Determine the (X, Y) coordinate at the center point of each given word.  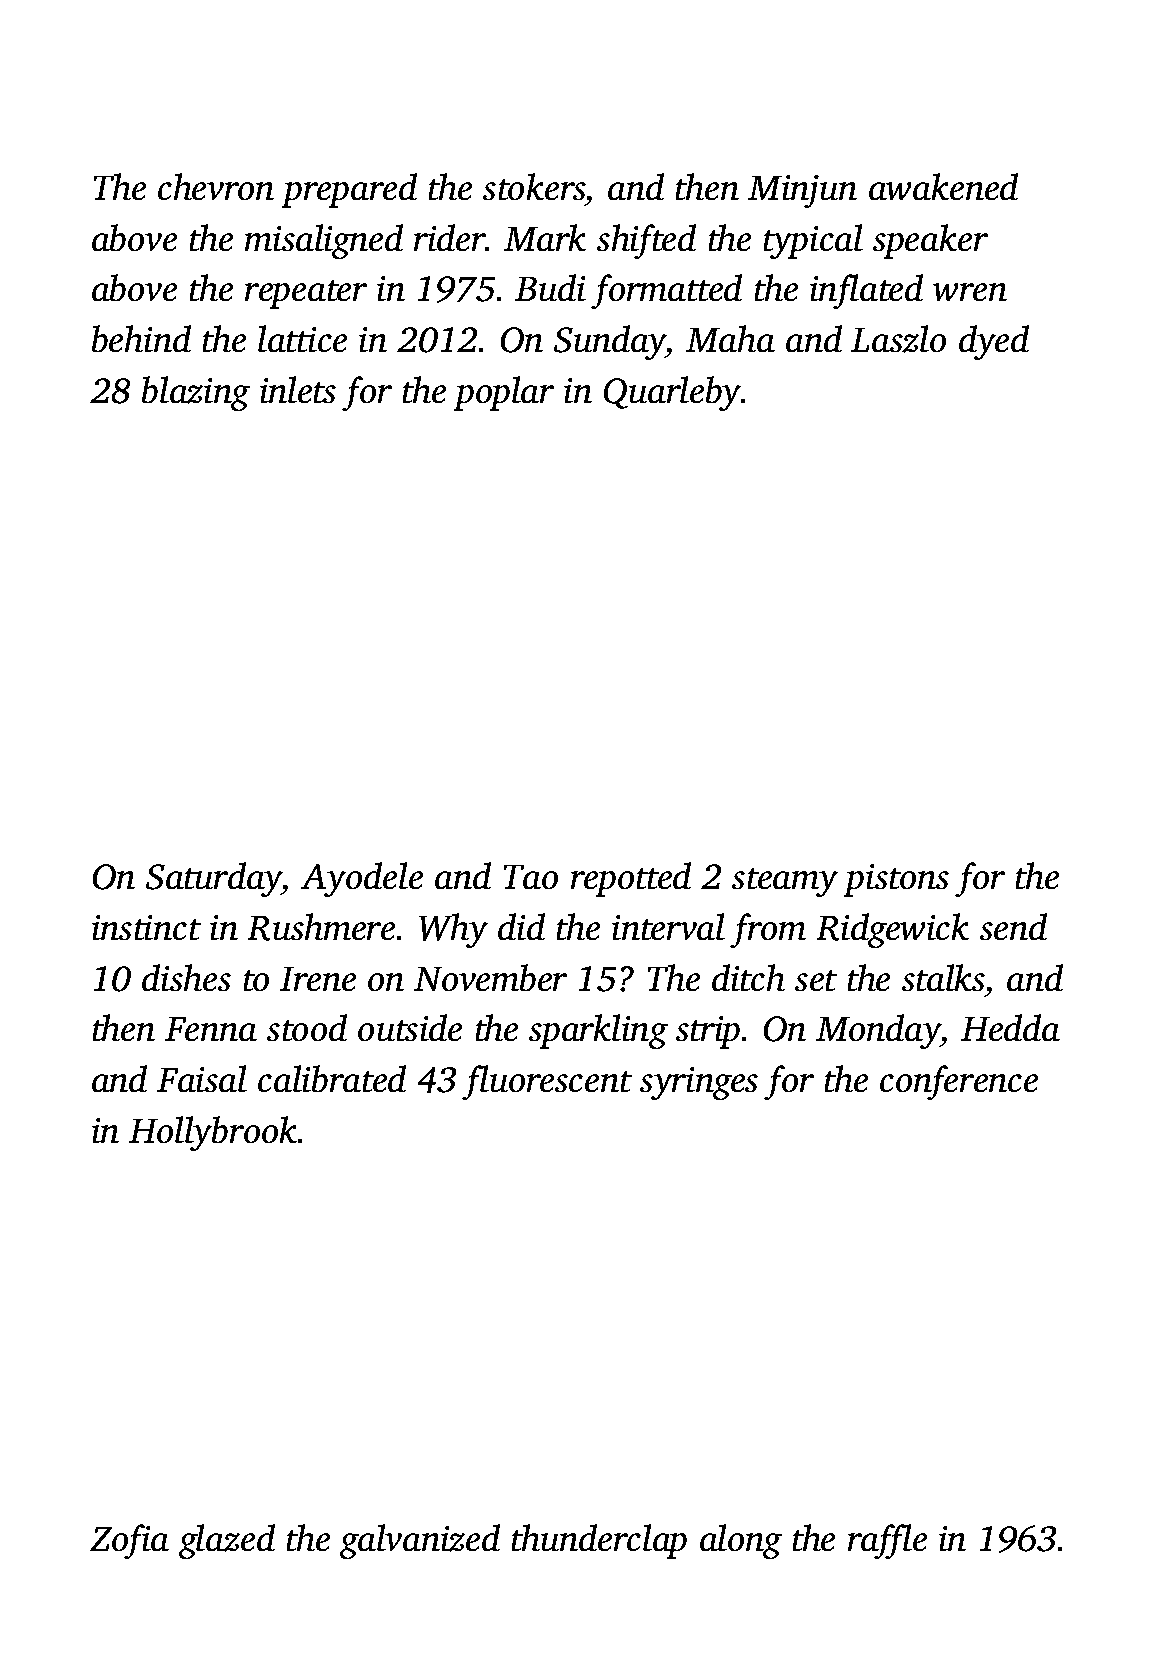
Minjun (802, 191)
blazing (196, 393)
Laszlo (898, 339)
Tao (531, 877)
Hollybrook (213, 1133)
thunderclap (599, 1541)
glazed (227, 1541)
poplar (504, 393)
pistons (896, 880)
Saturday (214, 879)
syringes (699, 1083)
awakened (943, 186)
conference (959, 1082)
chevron (216, 186)
